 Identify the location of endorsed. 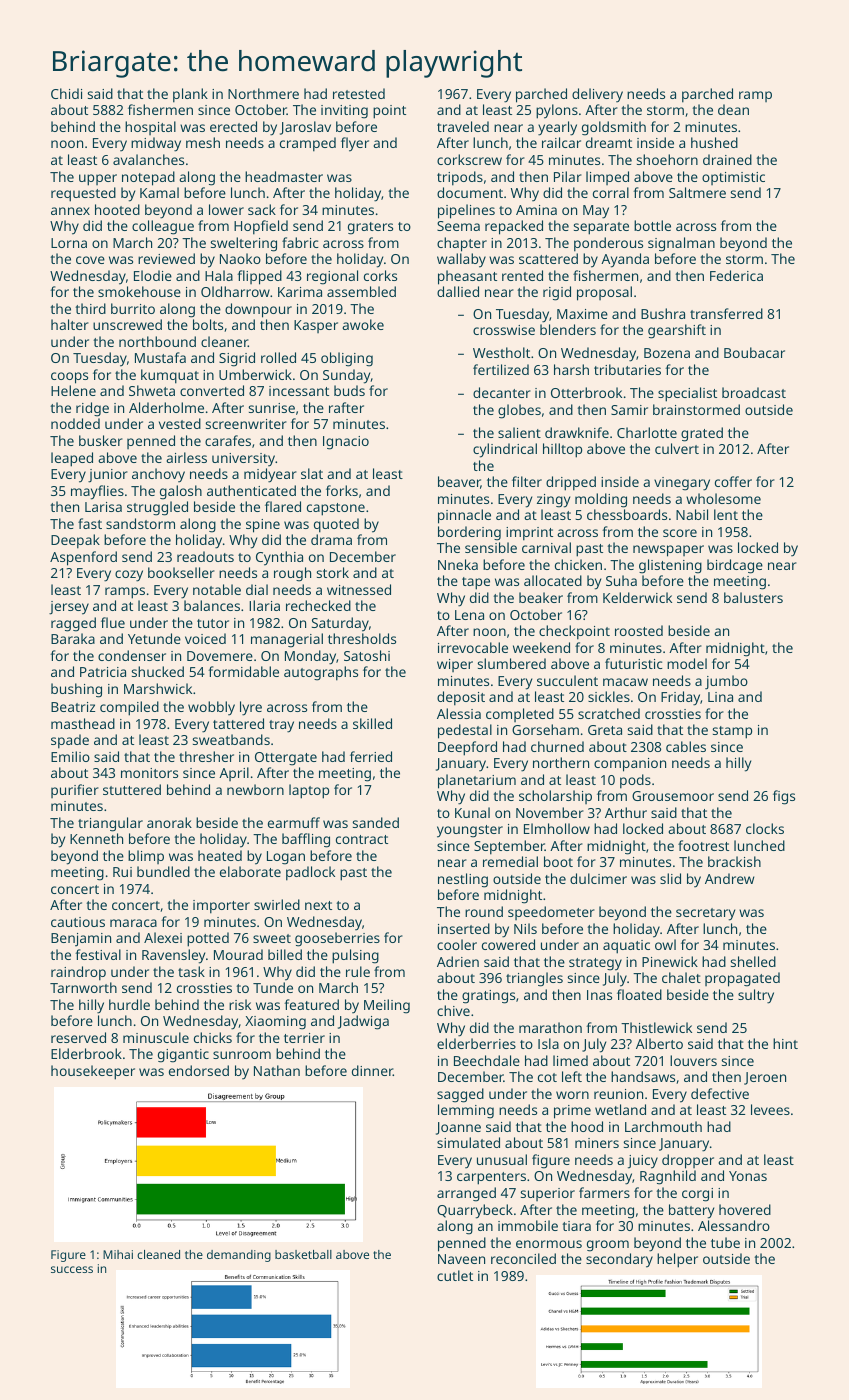
(199, 1070).
